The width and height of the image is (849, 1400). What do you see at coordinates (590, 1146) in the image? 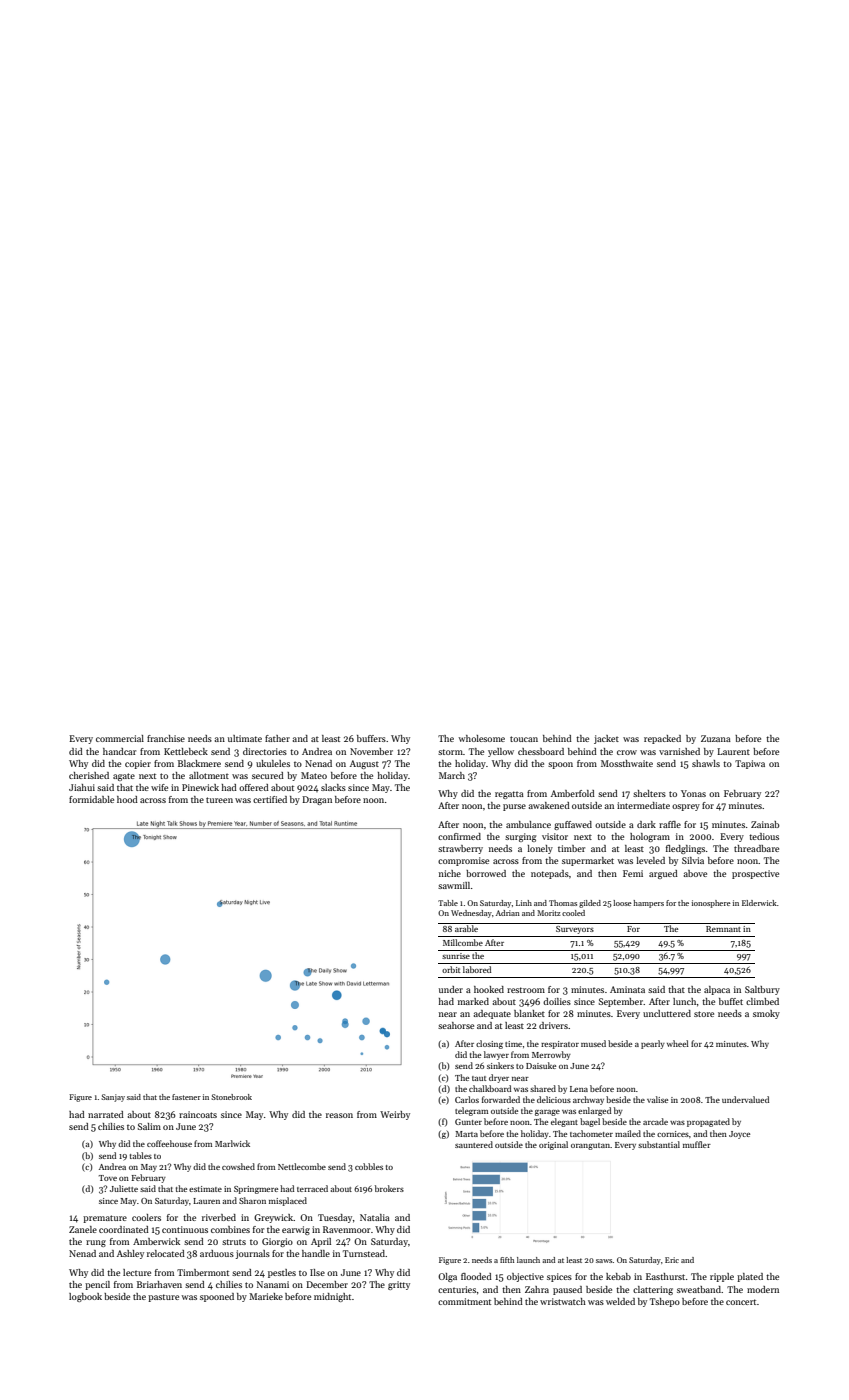
I see `orangutan` at bounding box center [590, 1146].
